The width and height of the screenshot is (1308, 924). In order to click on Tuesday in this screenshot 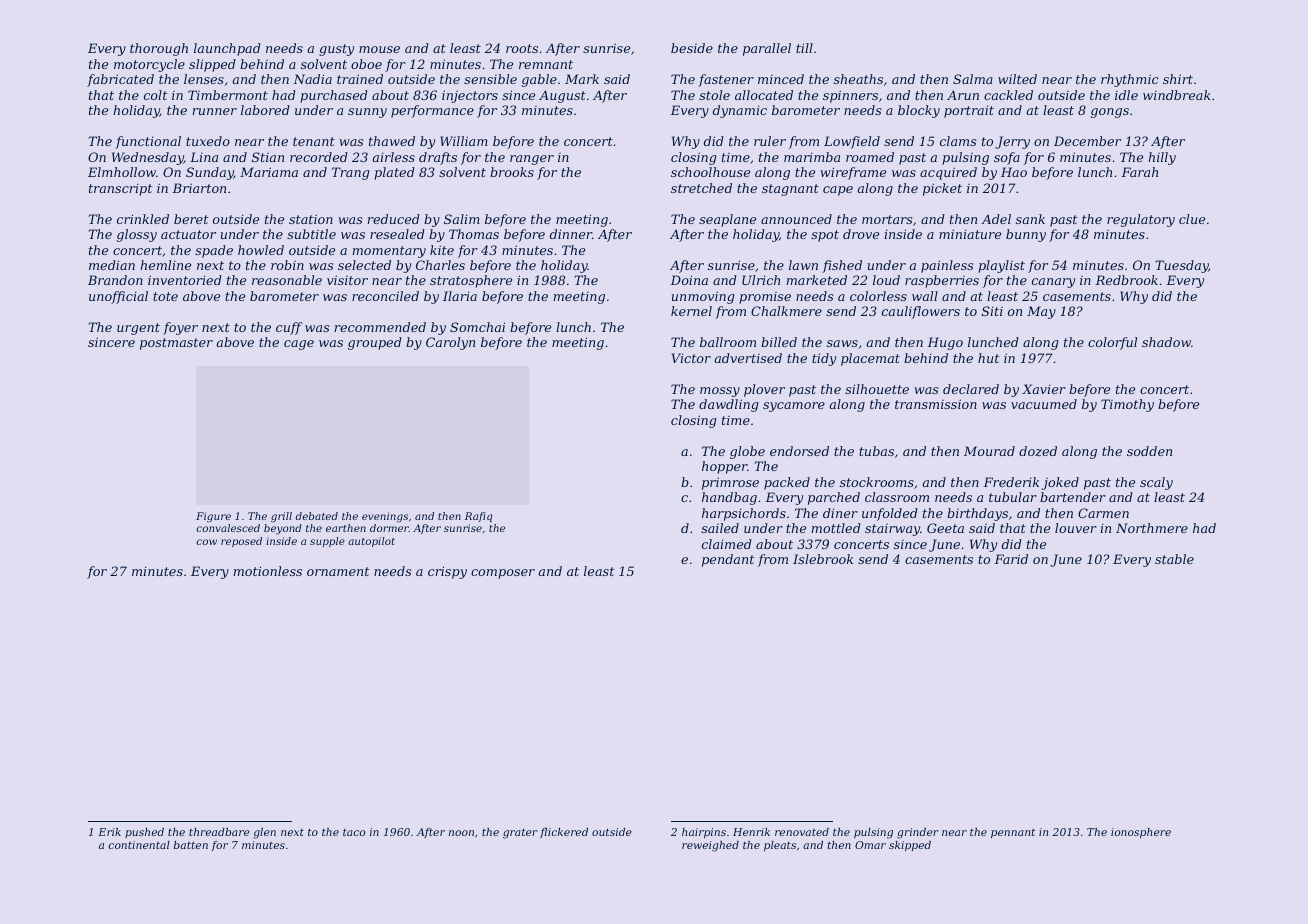, I will do `click(1182, 266)`.
